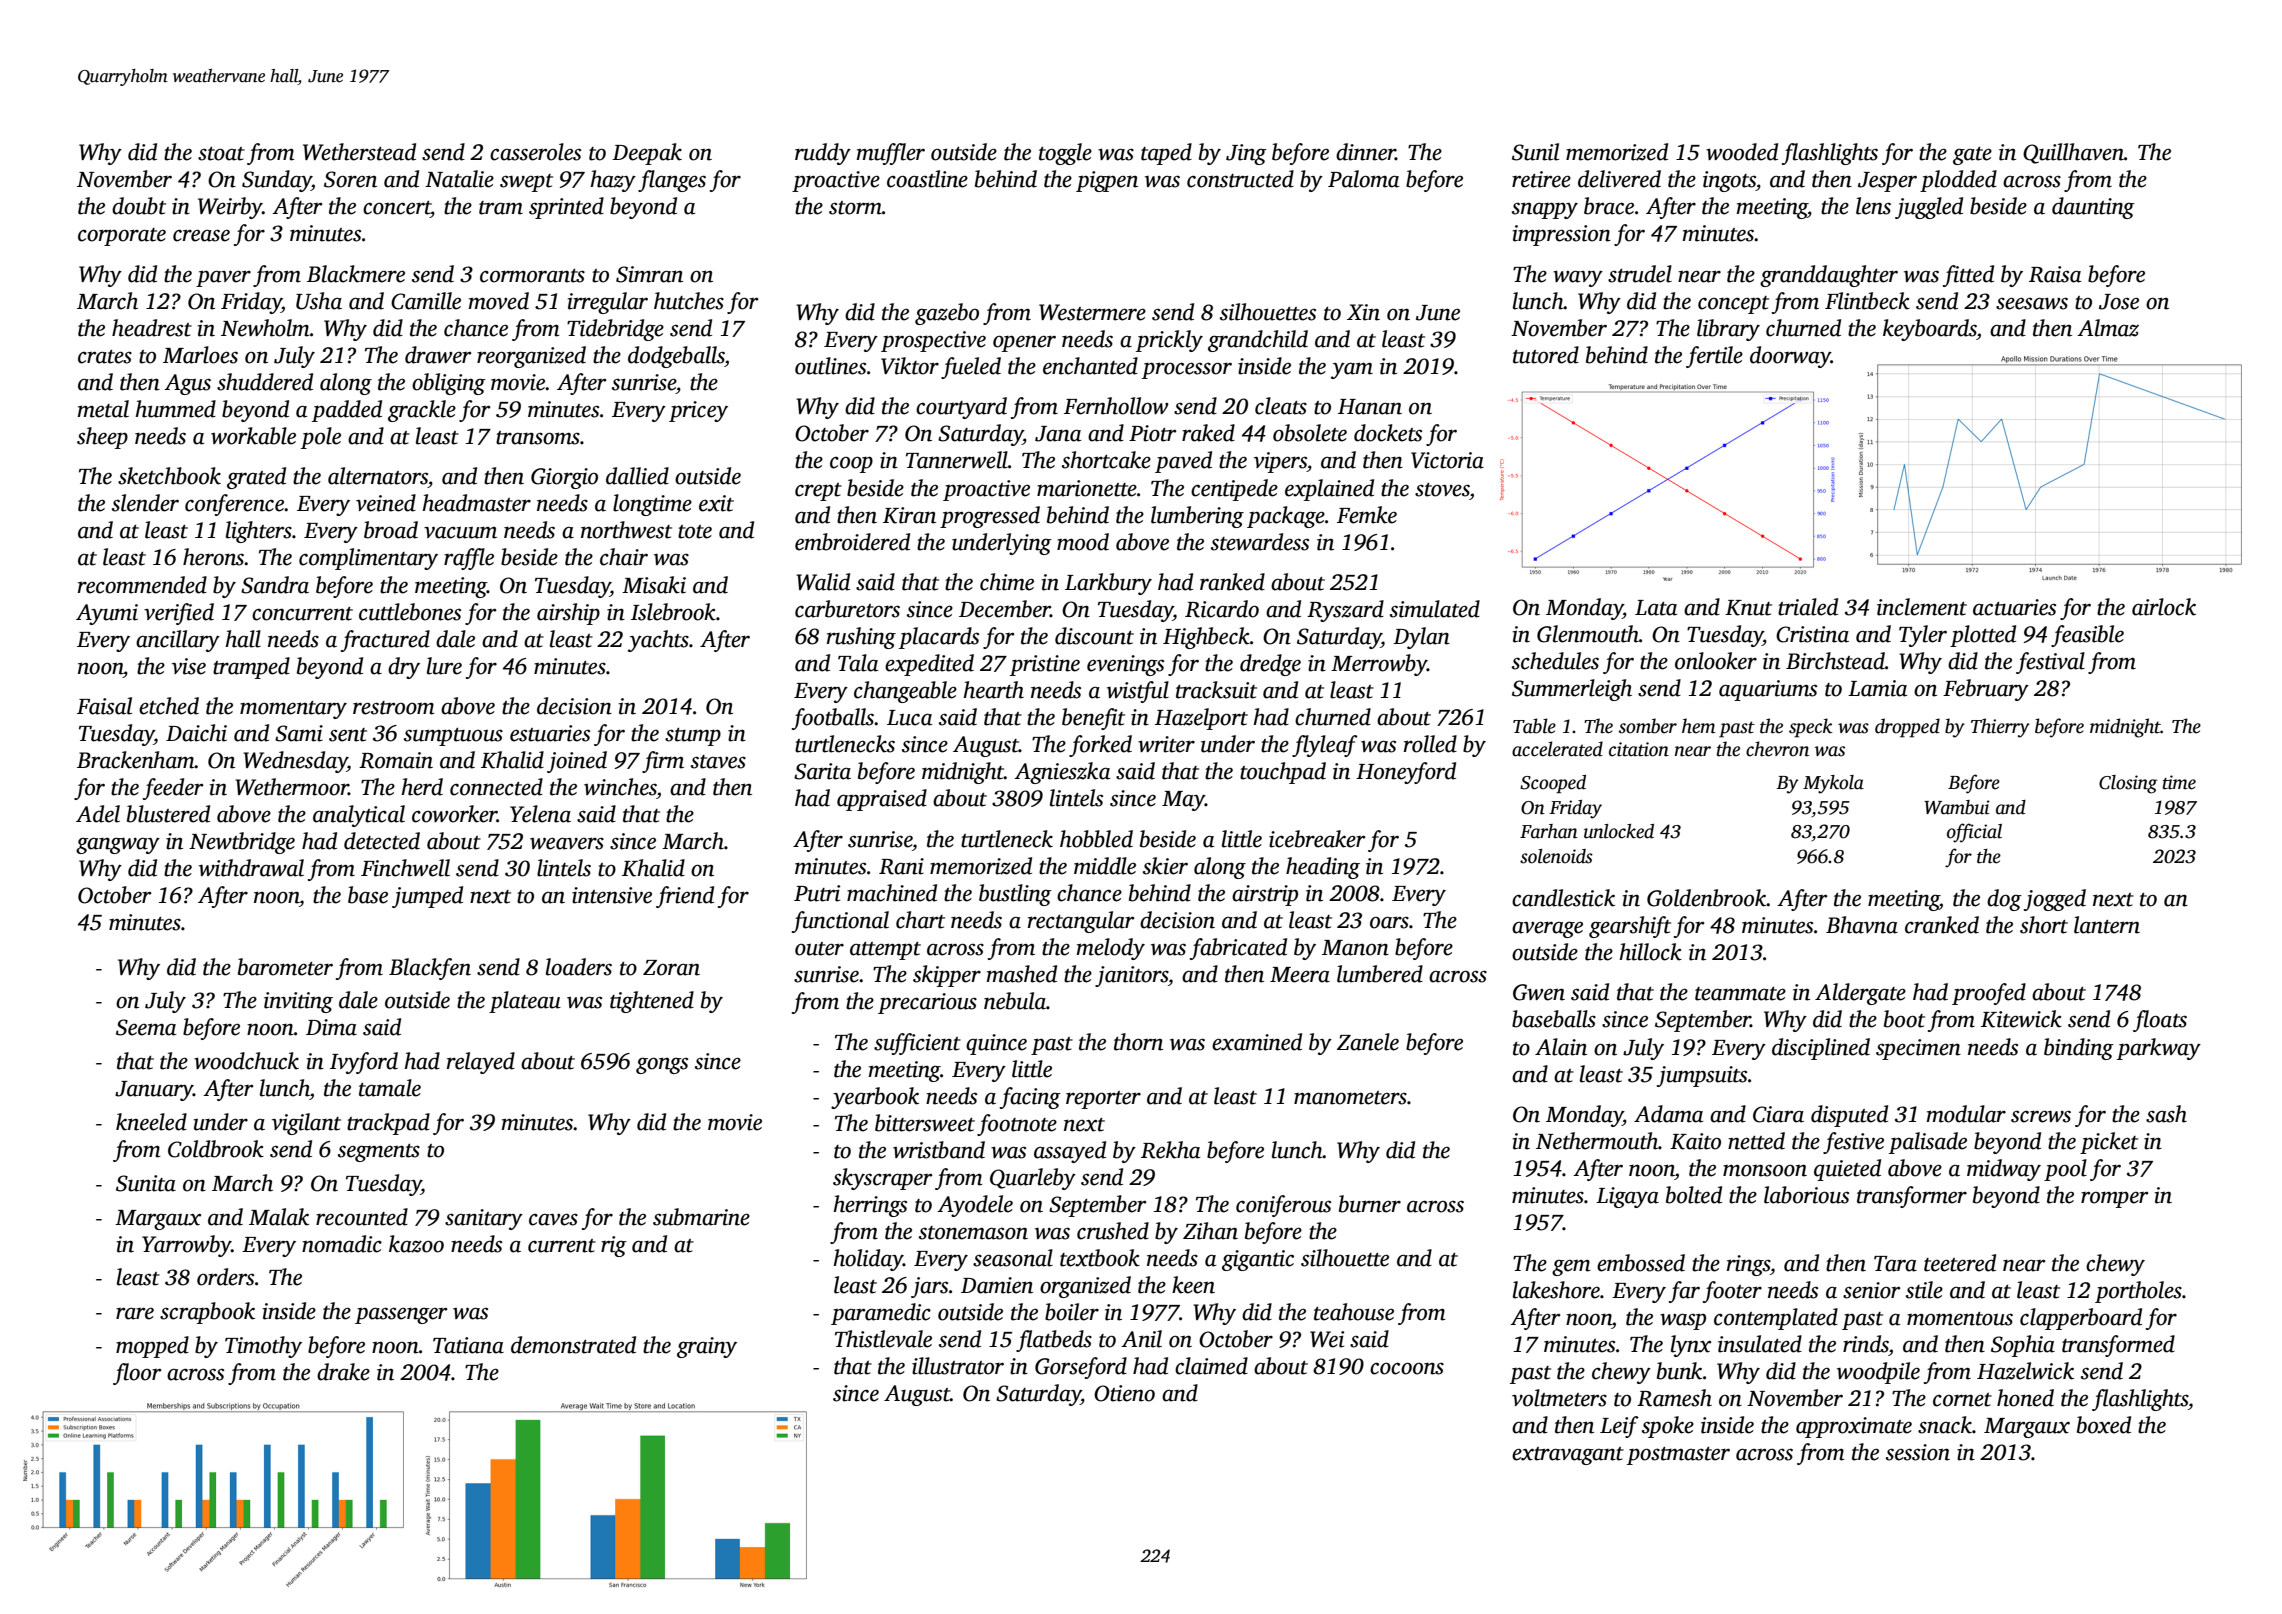 This image has width=2282, height=1614. Describe the element at coordinates (1368, 1042) in the image. I see `Zanele` at that location.
